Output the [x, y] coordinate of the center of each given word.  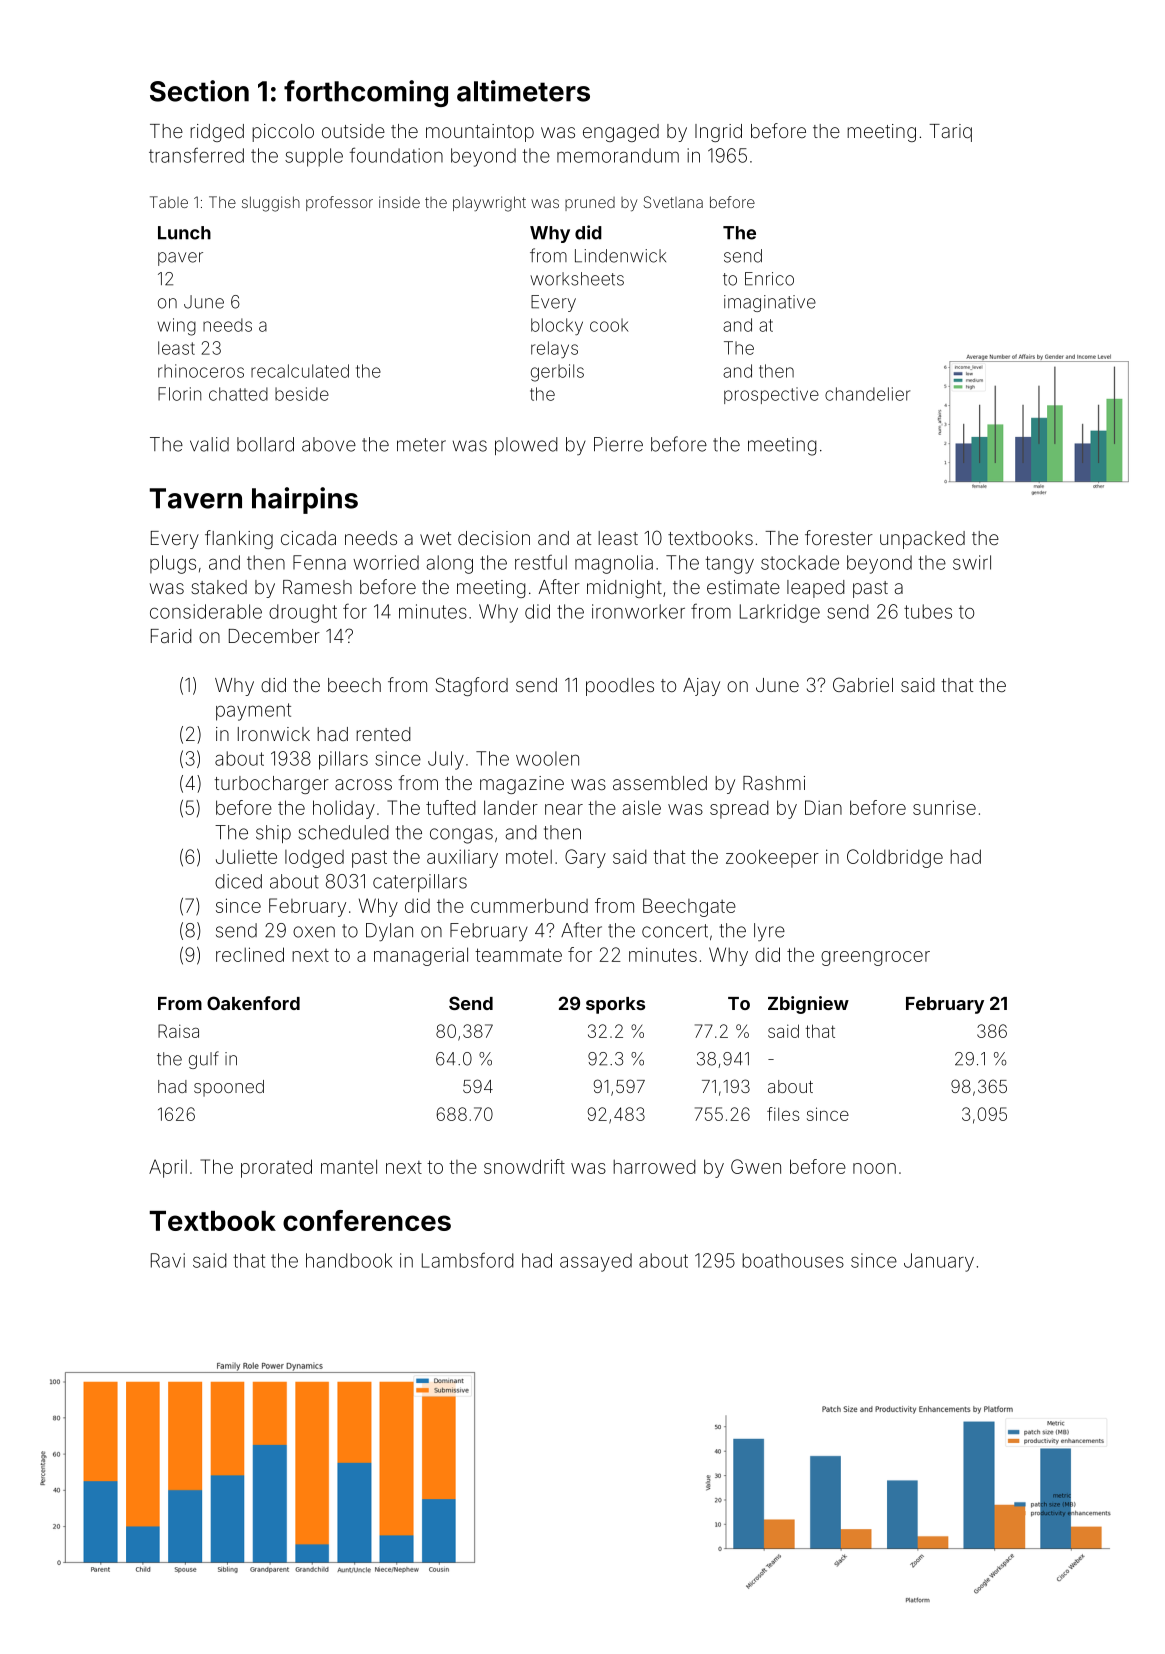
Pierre [618, 444]
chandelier [867, 394]
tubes [928, 611]
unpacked [922, 540]
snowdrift [524, 1166]
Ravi [168, 1260]
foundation [396, 155]
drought [303, 613]
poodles [620, 687]
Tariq [950, 133]
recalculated [300, 371]
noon [874, 1168]
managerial [421, 956]
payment [253, 712]
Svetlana [673, 202]
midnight [624, 589]
